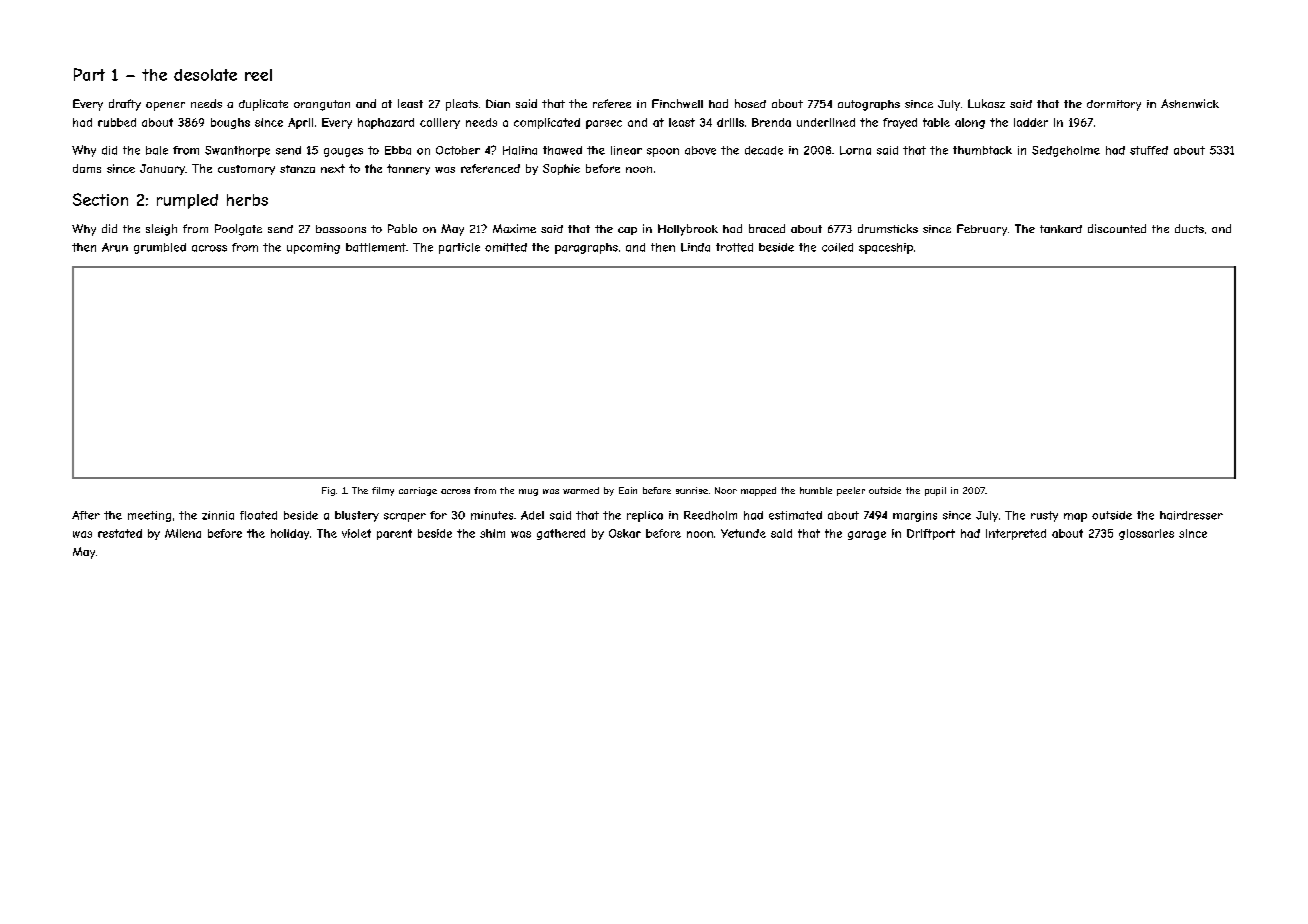 This image has height=924, width=1308. I want to click on rubbed, so click(117, 122).
